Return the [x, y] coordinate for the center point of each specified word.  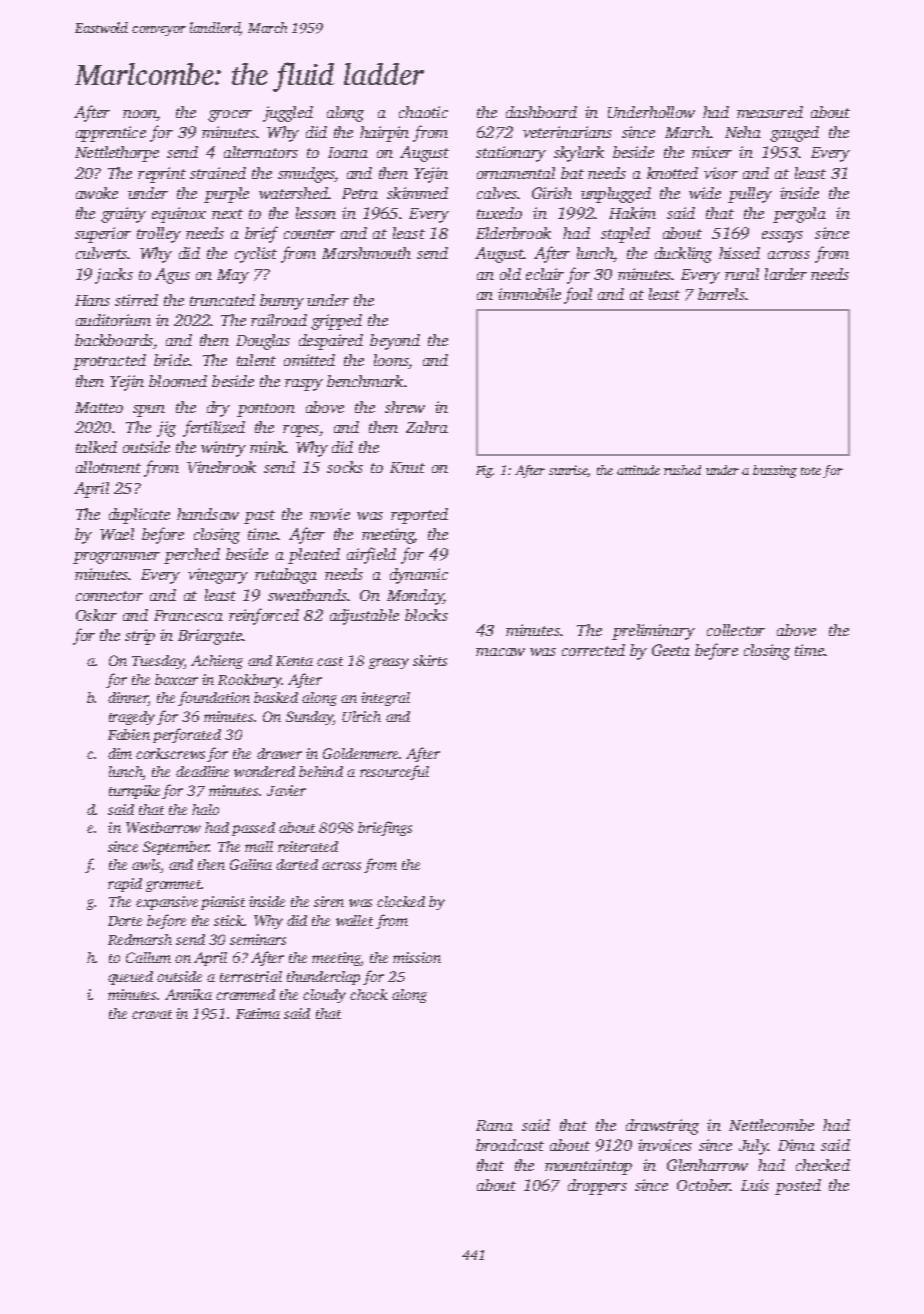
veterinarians [567, 132]
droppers [597, 1187]
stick [229, 920]
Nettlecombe [771, 1125]
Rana [494, 1125]
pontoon [266, 410]
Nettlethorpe [117, 154]
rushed [682, 470]
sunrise [568, 470]
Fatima [258, 1013]
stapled [625, 235]
